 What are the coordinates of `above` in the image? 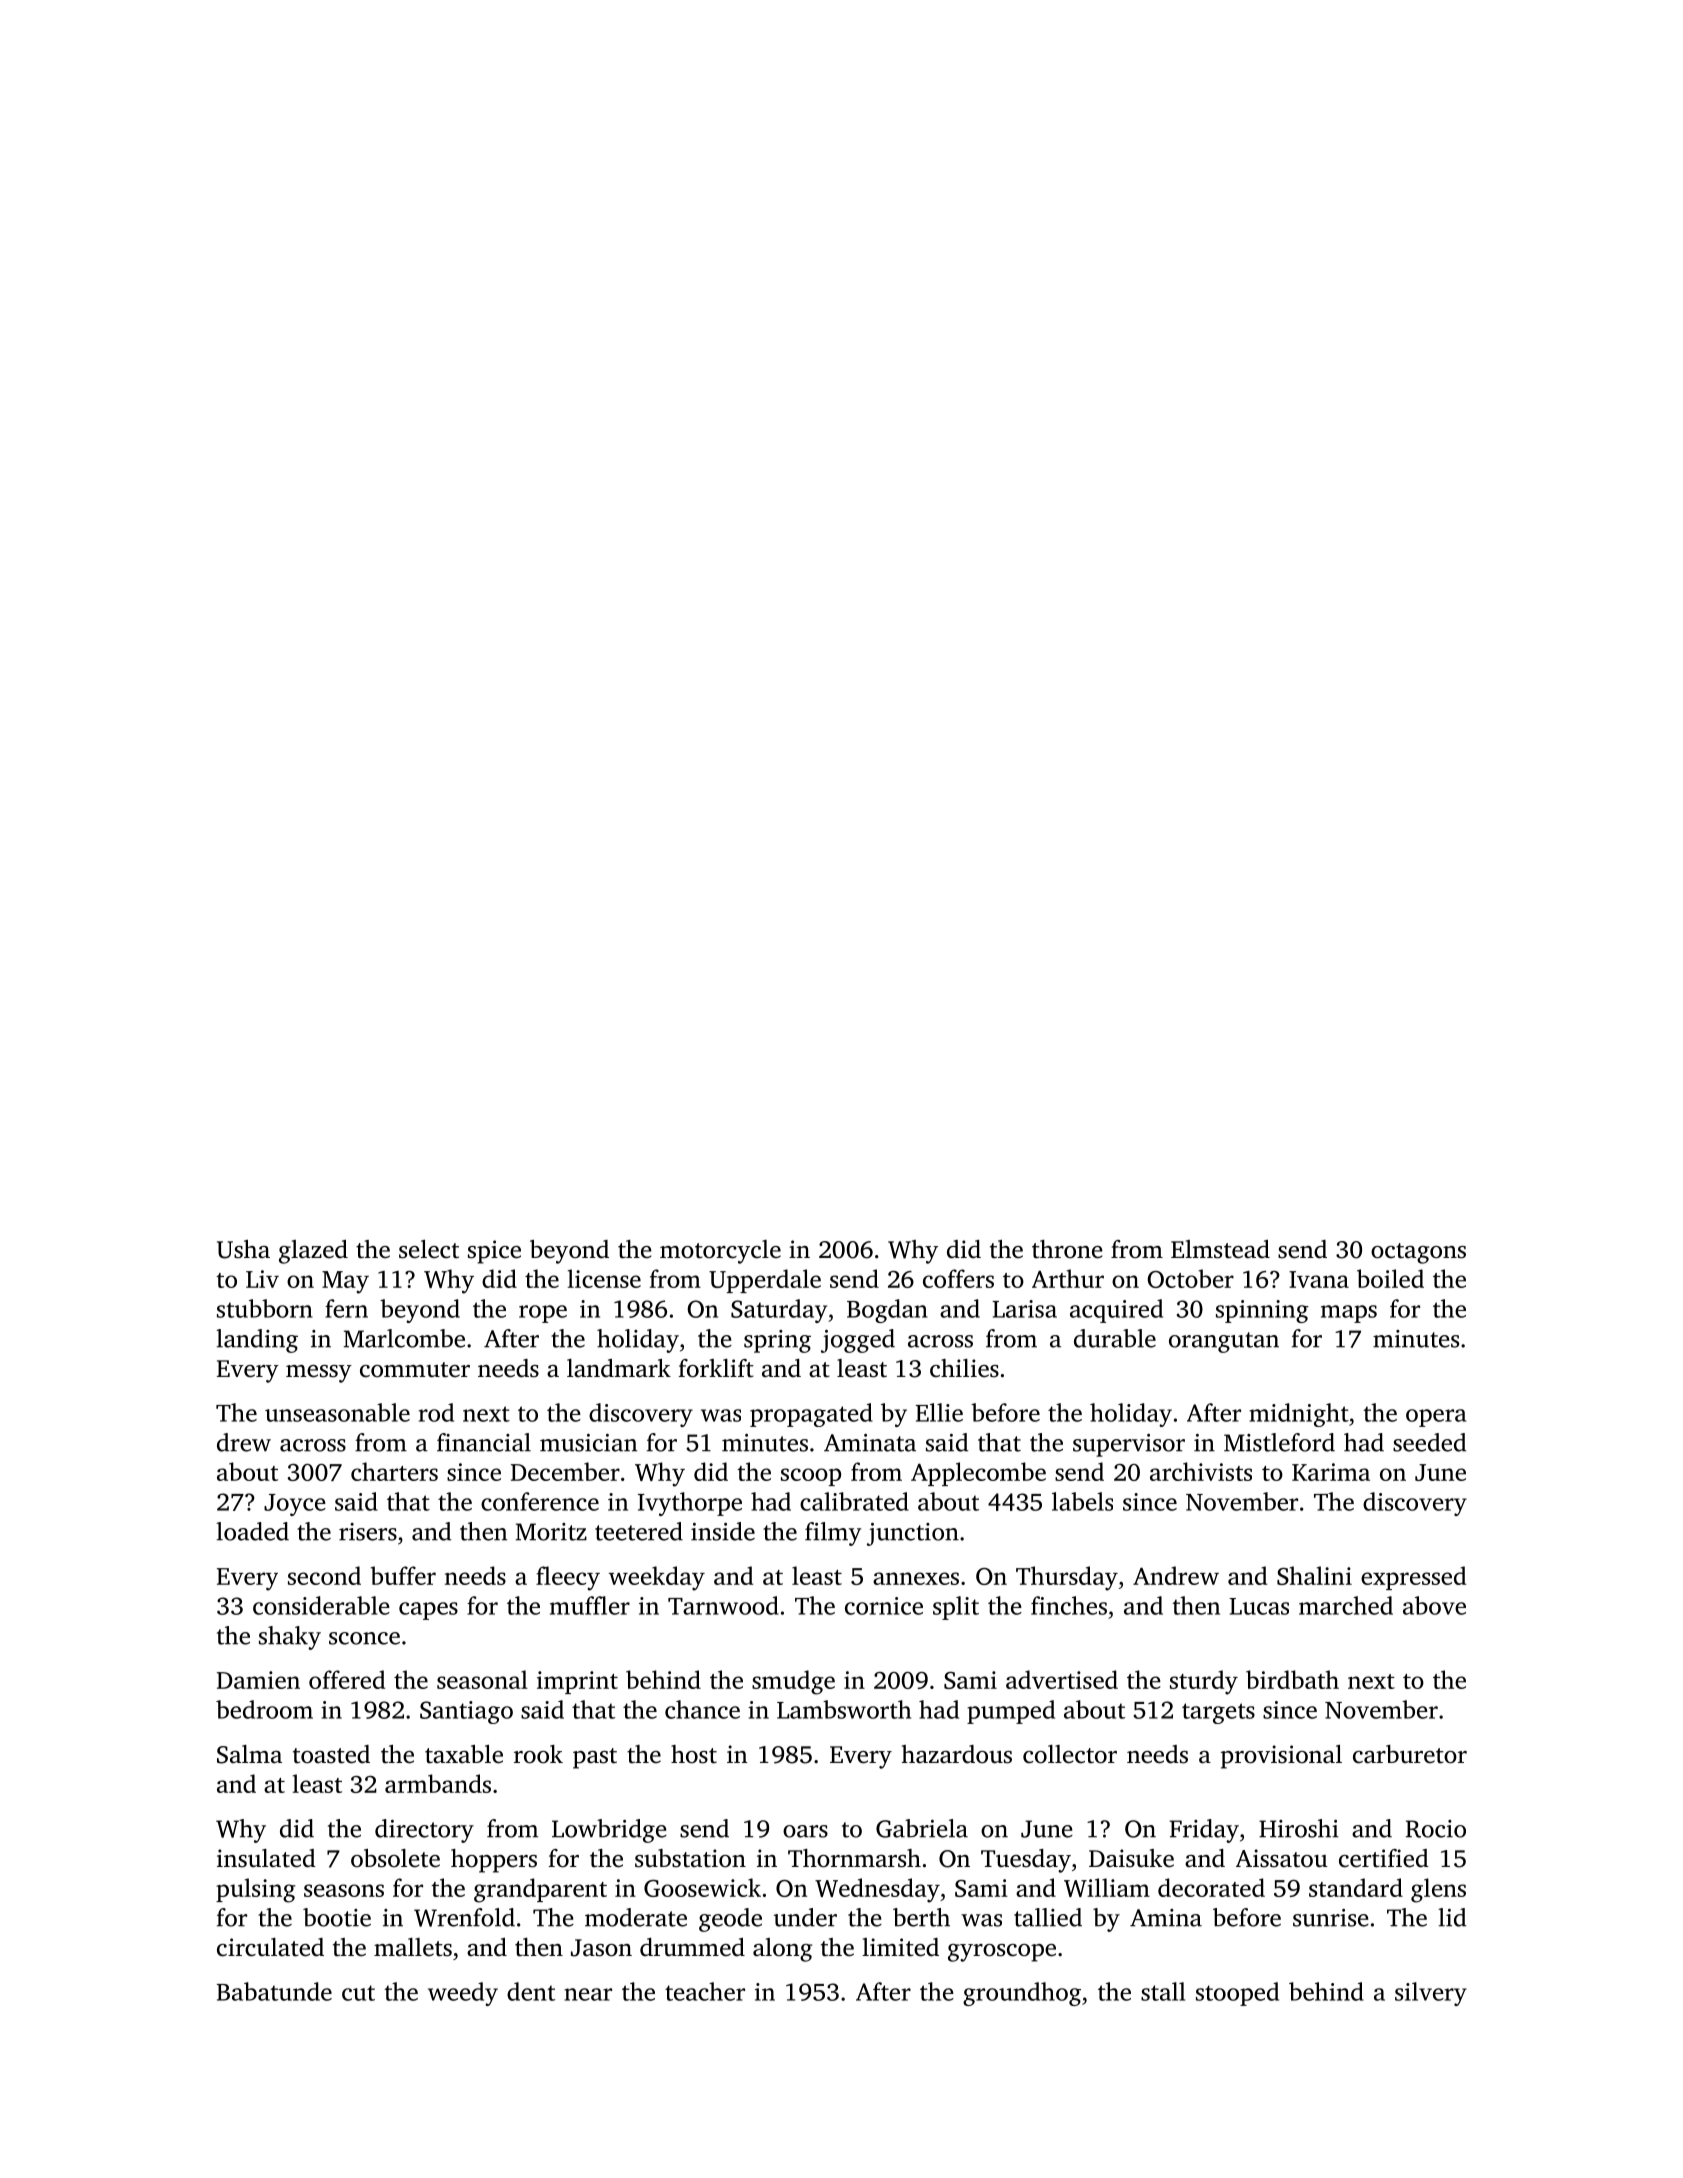 It's located at (1434, 1605).
